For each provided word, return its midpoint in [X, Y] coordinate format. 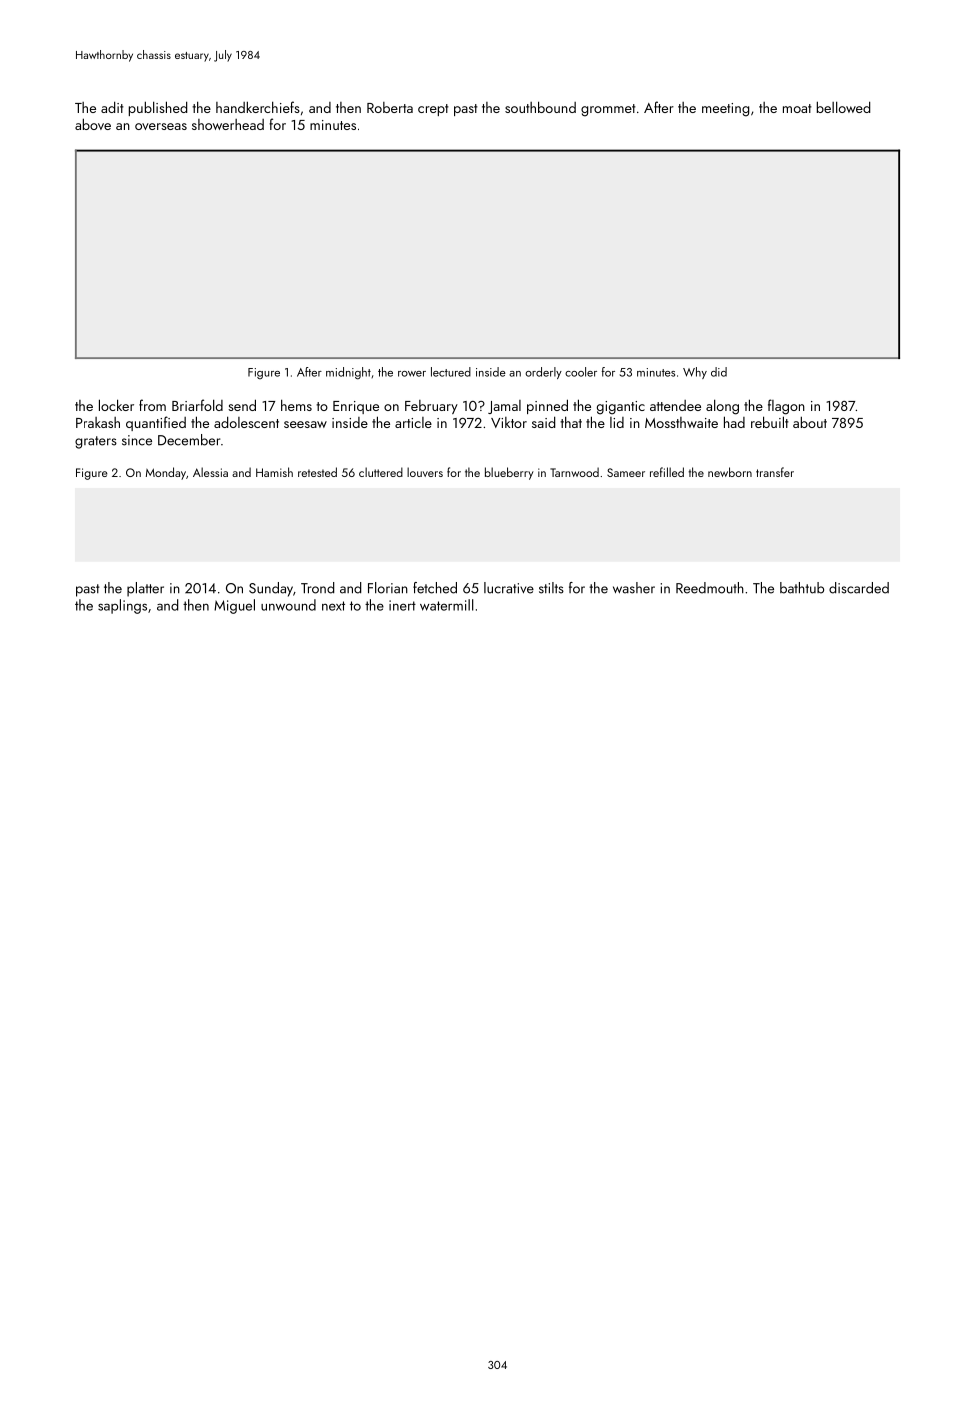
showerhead [228, 124]
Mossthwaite [681, 422]
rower [412, 374]
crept [433, 110]
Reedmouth [710, 588]
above [93, 124]
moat [797, 108]
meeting [725, 110]
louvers [425, 472]
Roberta [390, 107]
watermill [447, 605]
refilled [667, 472]
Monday [166, 473]
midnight [348, 373]
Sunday [271, 589]
